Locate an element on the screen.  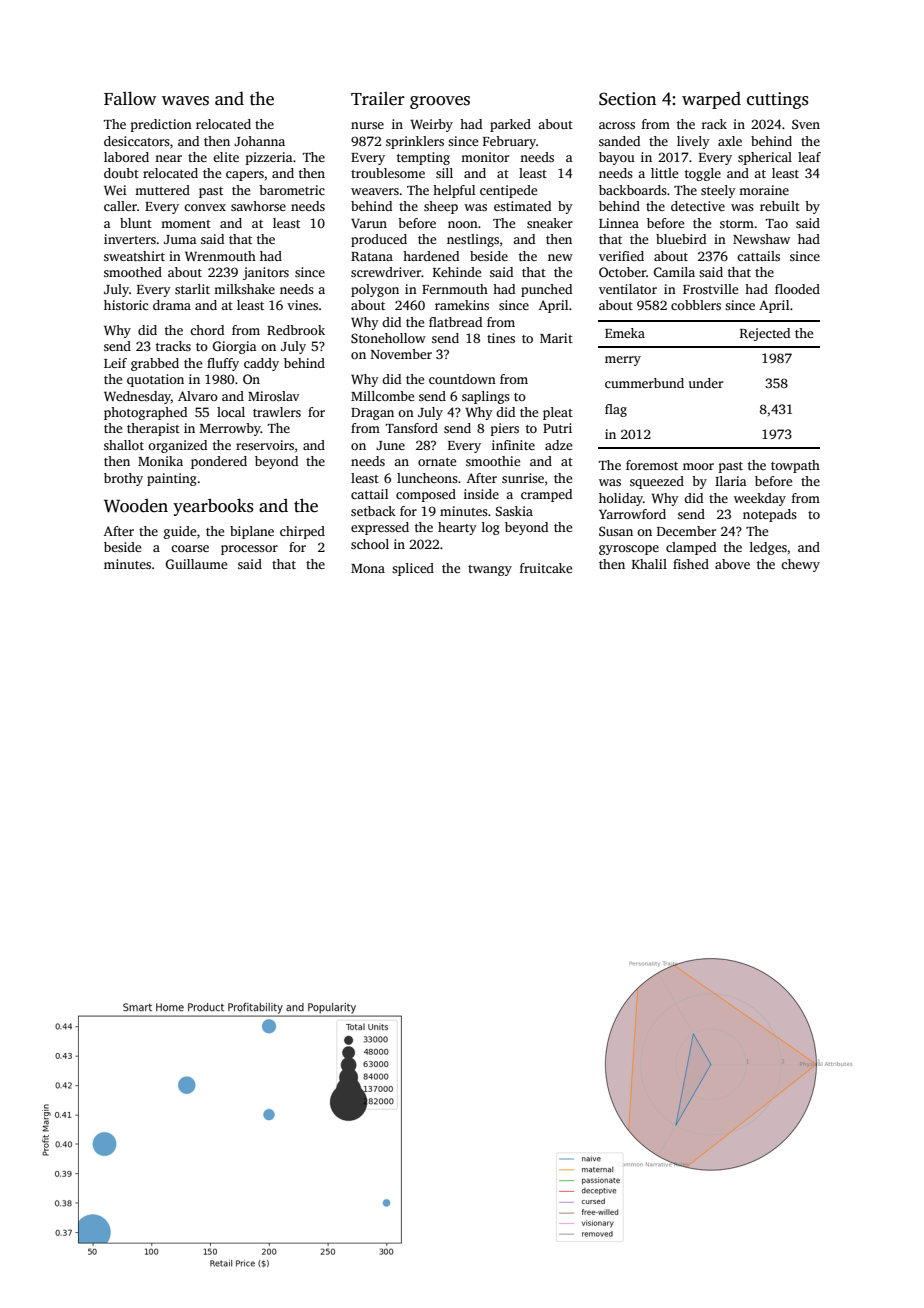
twangy is located at coordinates (490, 570).
